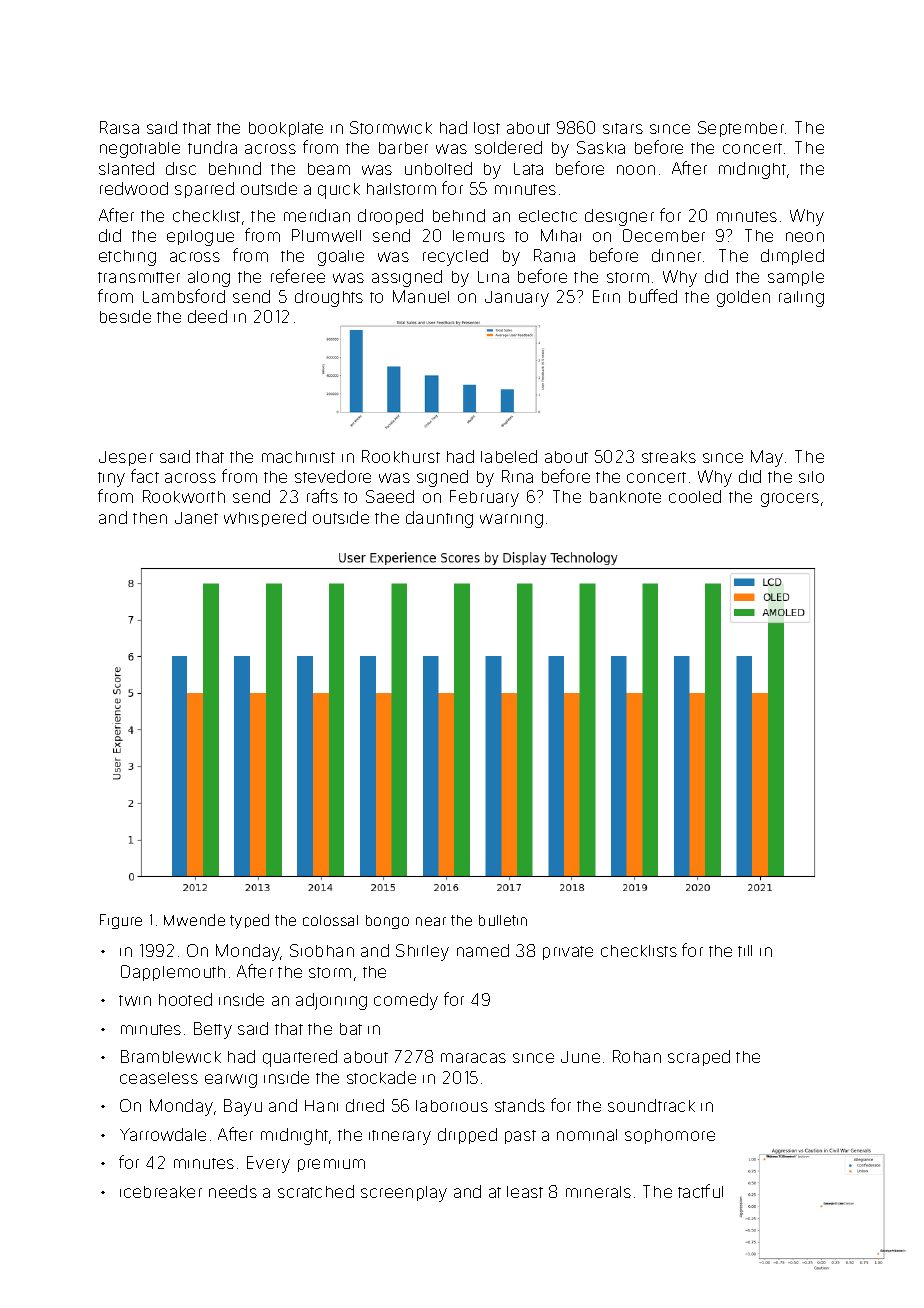 The width and height of the screenshot is (924, 1308). What do you see at coordinates (623, 128) in the screenshot?
I see `sitars` at bounding box center [623, 128].
